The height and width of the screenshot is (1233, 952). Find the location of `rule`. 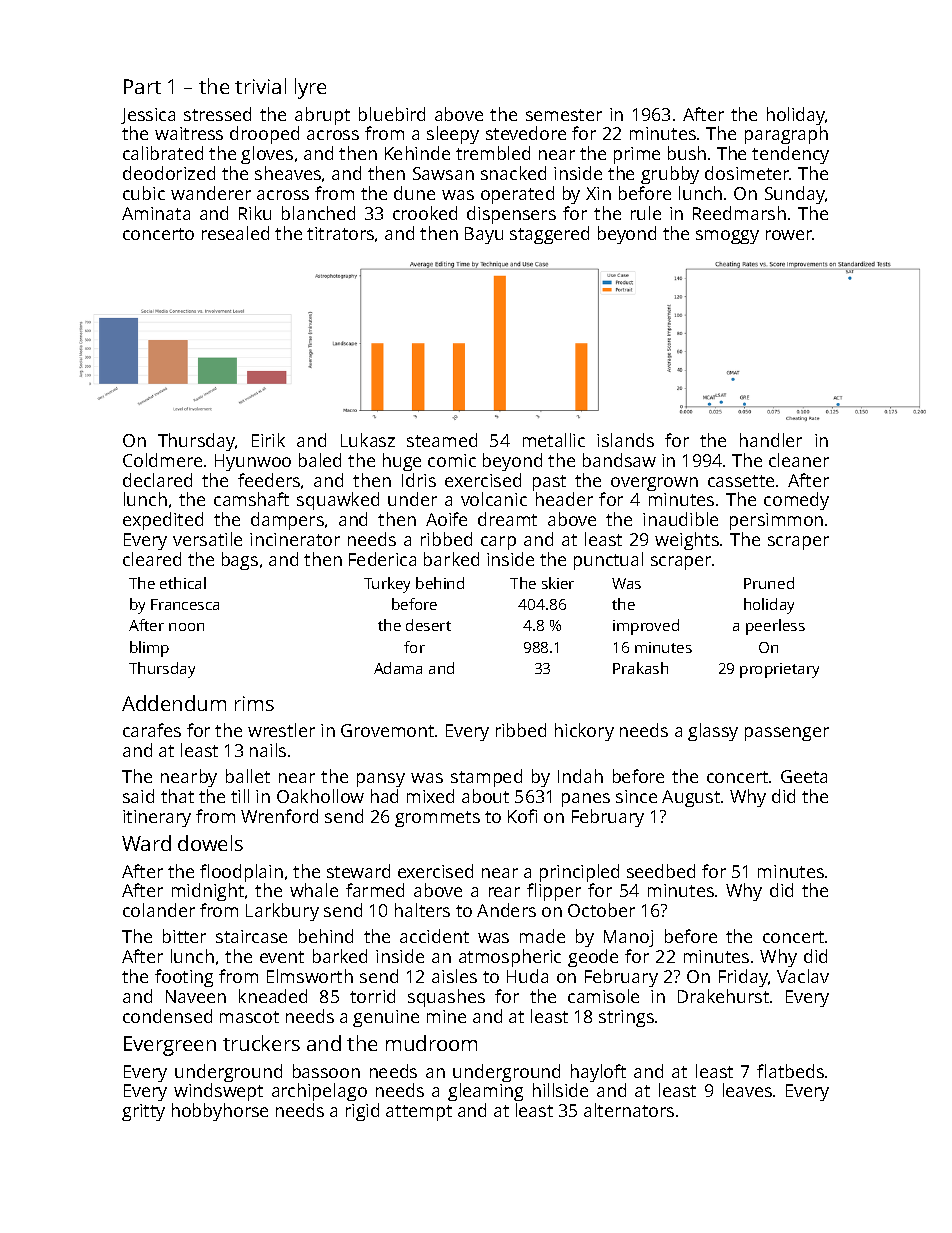

rule is located at coordinates (646, 213).
